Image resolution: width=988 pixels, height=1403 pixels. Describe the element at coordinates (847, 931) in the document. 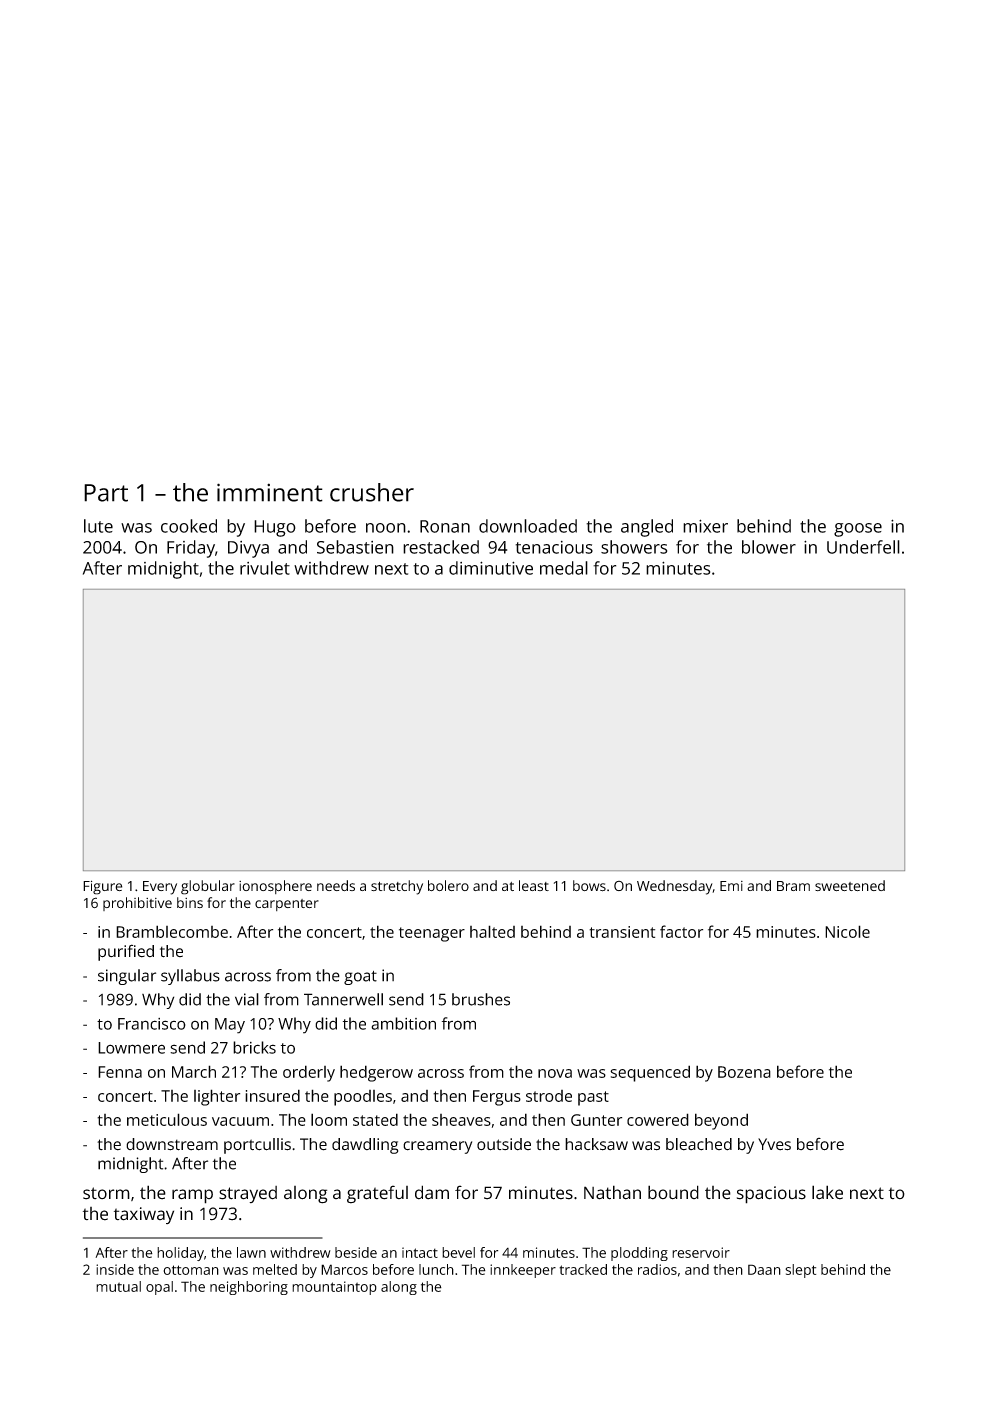

I see `Nicole` at that location.
